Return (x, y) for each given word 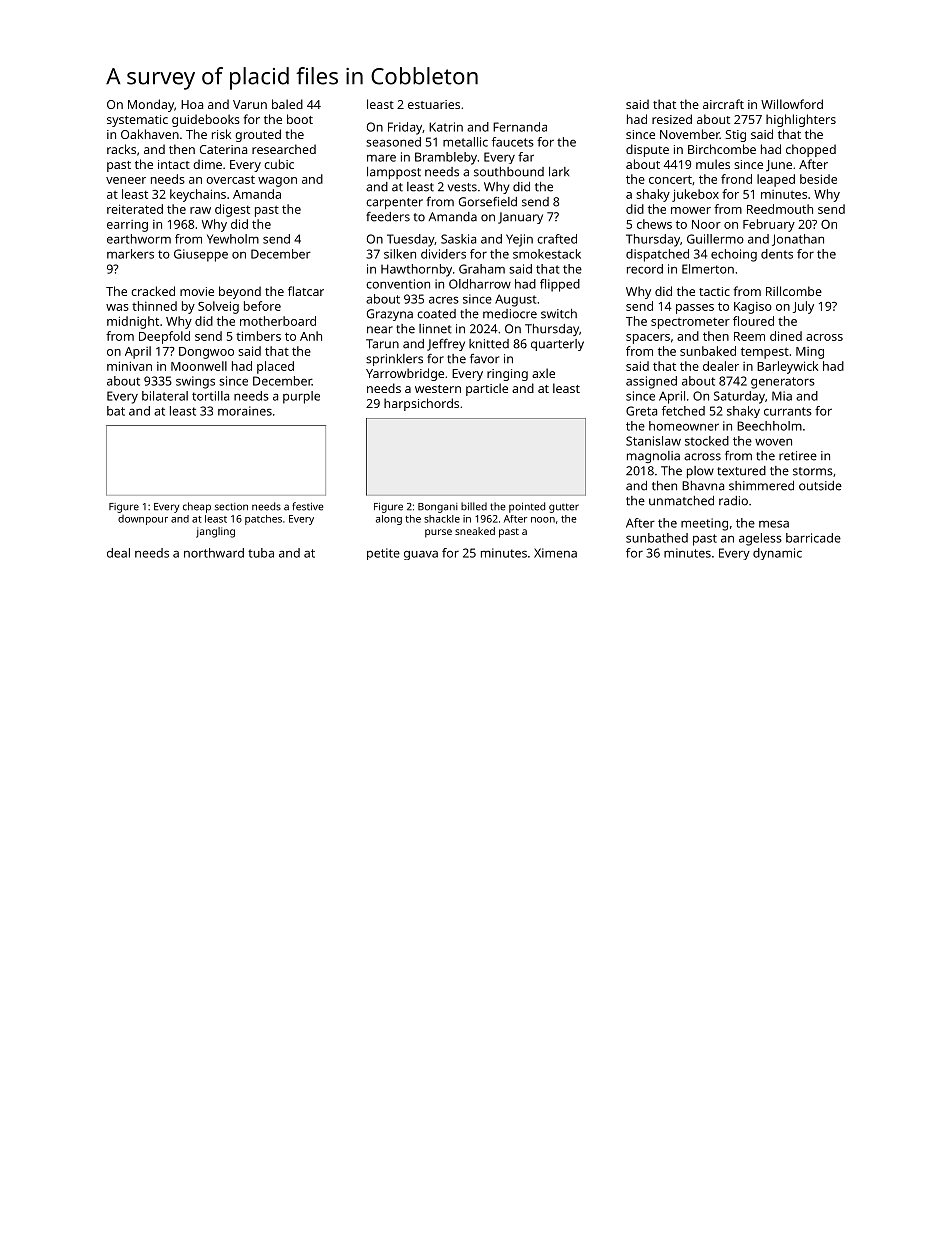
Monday (151, 105)
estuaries (434, 104)
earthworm (139, 239)
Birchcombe (722, 149)
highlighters (801, 120)
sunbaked (708, 351)
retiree (798, 456)
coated (436, 314)
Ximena (555, 553)
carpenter (394, 203)
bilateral (165, 396)
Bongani (438, 508)
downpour (143, 520)
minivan (129, 366)
